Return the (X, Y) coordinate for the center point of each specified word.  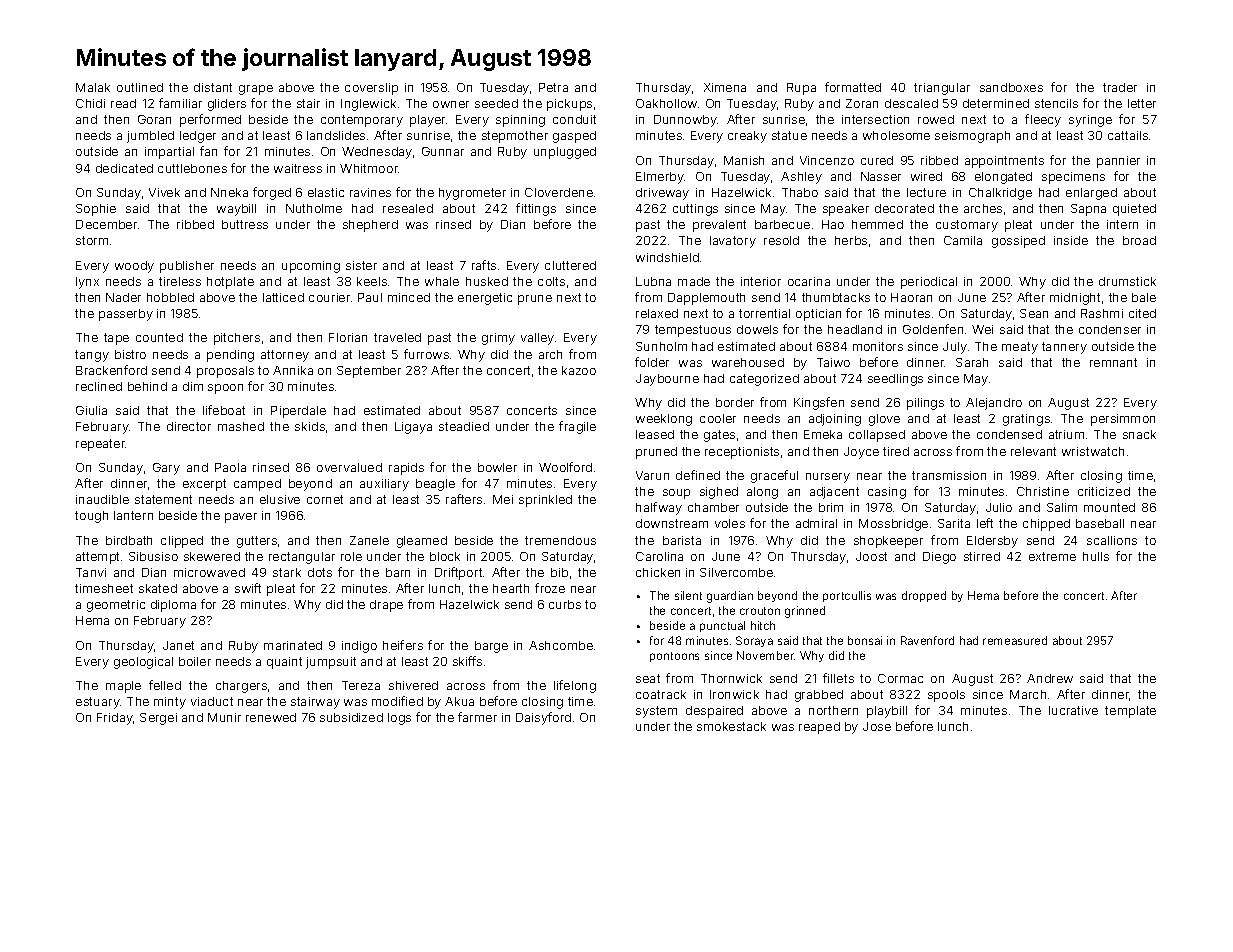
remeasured (1015, 640)
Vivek (164, 192)
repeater (101, 445)
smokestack (731, 726)
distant (213, 87)
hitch (763, 625)
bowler (497, 467)
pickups (569, 105)
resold (781, 240)
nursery (828, 478)
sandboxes (1011, 87)
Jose (877, 726)
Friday (115, 719)
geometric (116, 606)
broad (1139, 240)
